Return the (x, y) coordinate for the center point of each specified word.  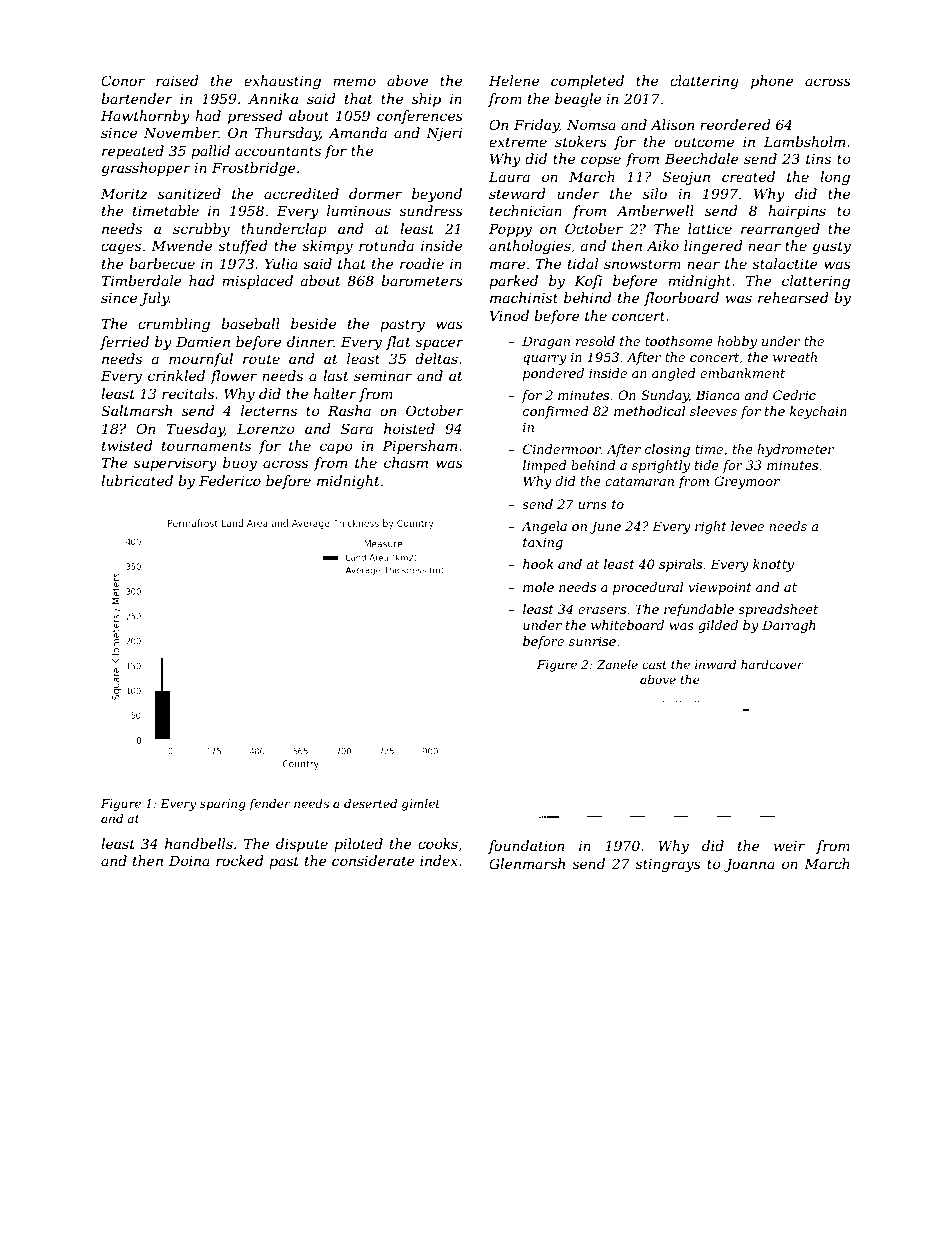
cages (121, 248)
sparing (223, 805)
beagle (578, 100)
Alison (672, 124)
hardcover (772, 664)
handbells (199, 843)
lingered (713, 247)
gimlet (421, 805)
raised (177, 80)
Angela (544, 527)
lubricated (137, 480)
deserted (370, 803)
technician (526, 210)
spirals (680, 565)
